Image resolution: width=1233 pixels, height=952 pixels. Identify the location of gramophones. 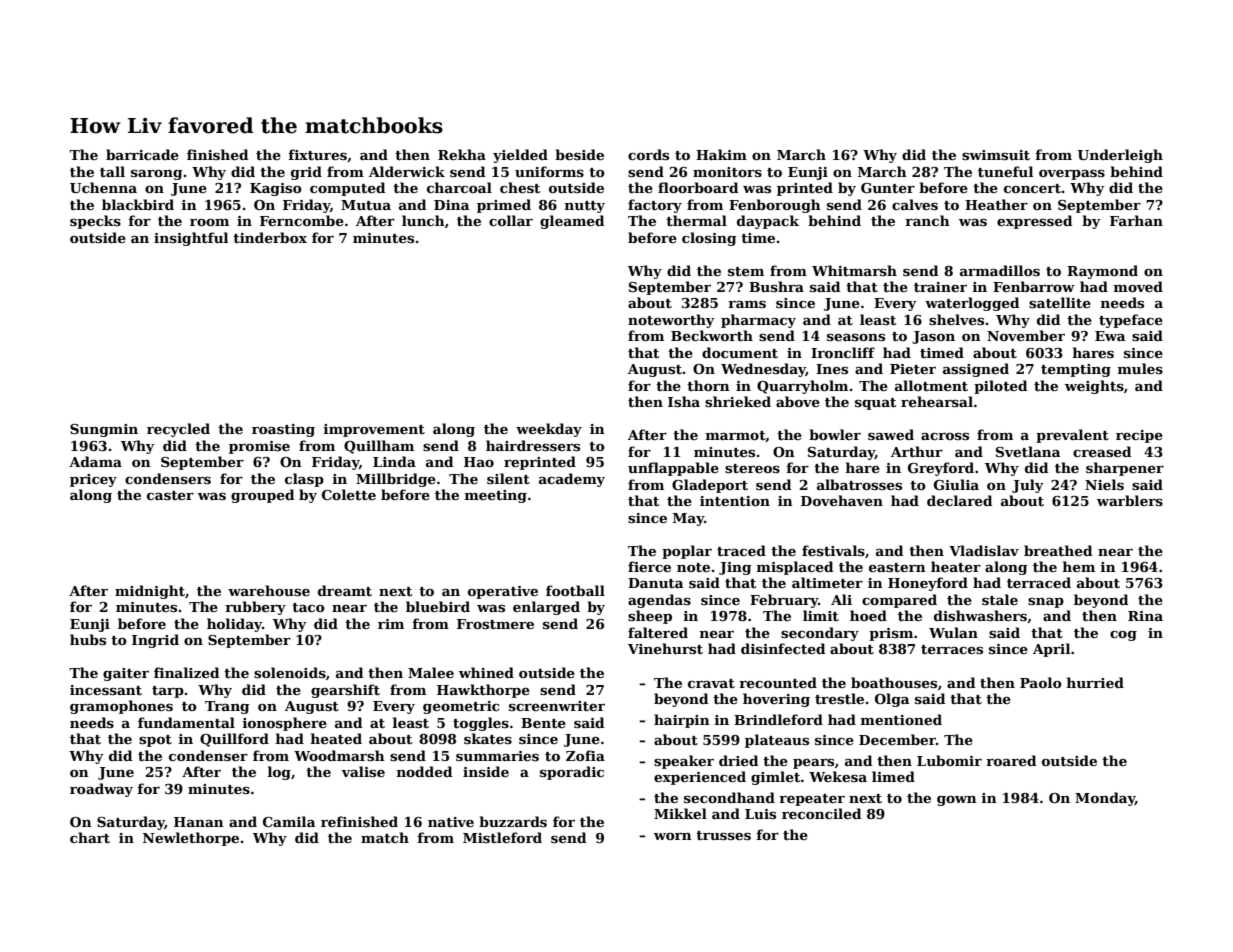
(121, 707).
